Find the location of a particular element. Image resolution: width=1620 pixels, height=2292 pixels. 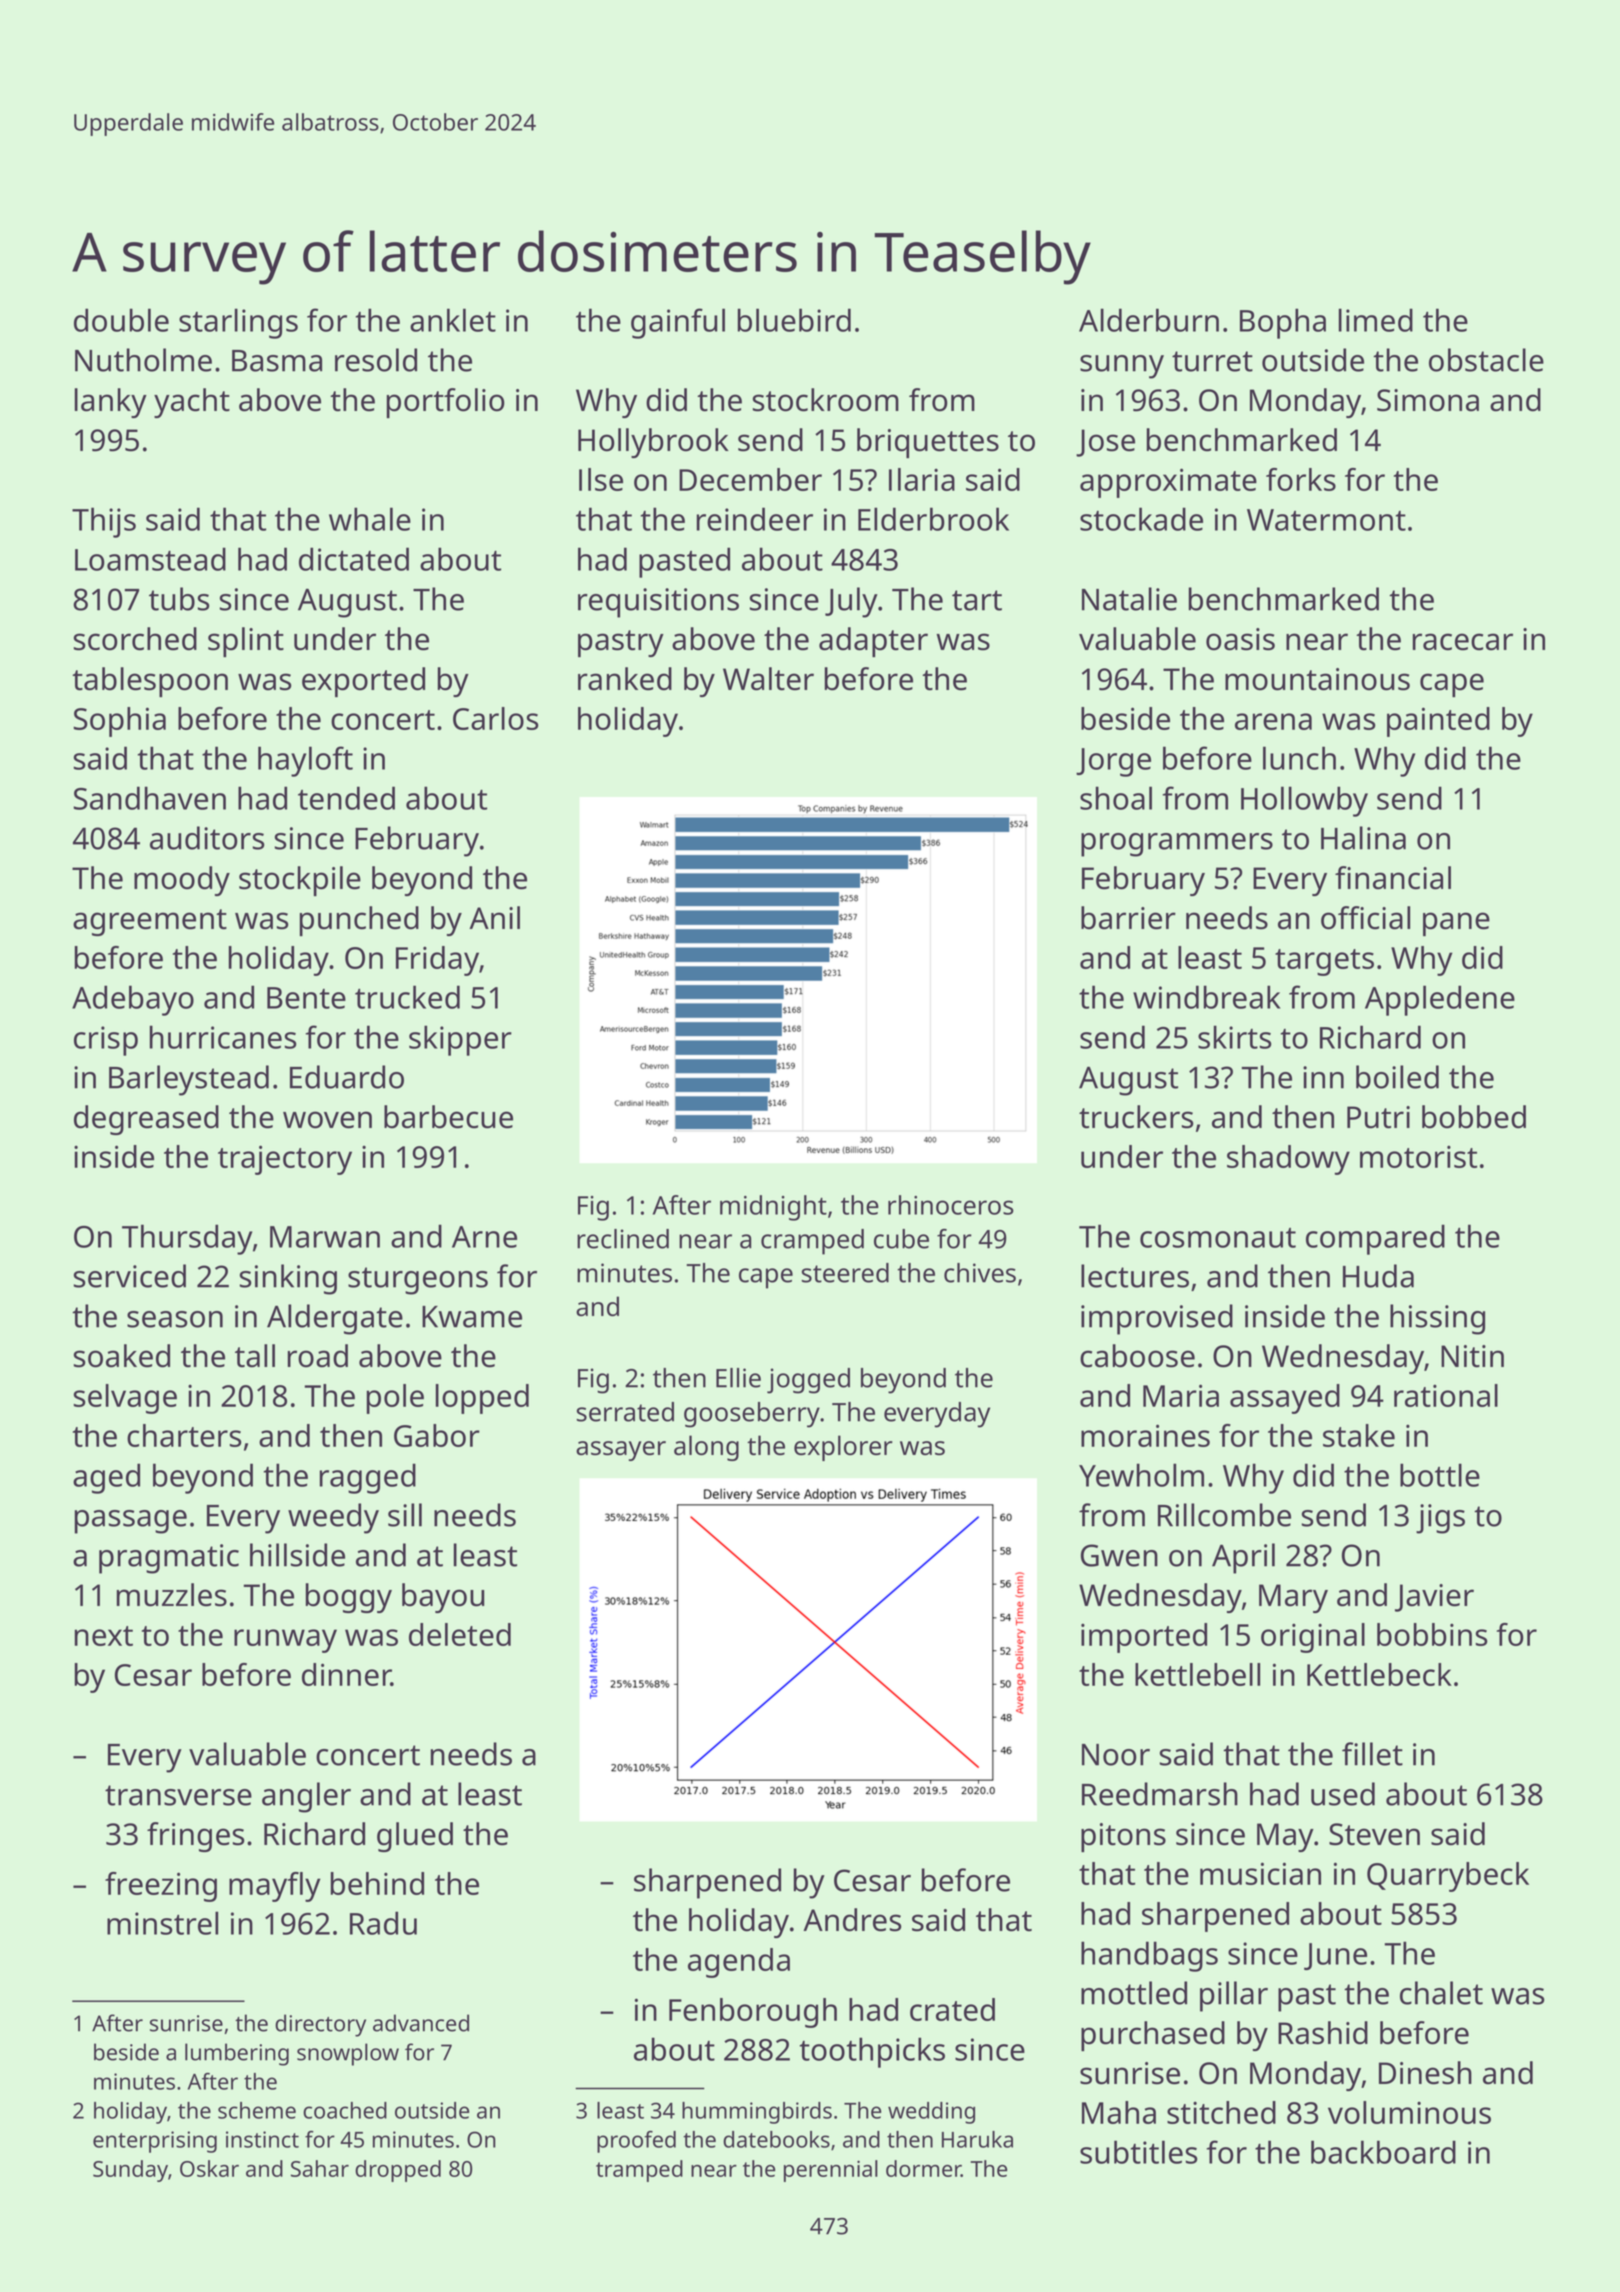

barrier is located at coordinates (1128, 918).
